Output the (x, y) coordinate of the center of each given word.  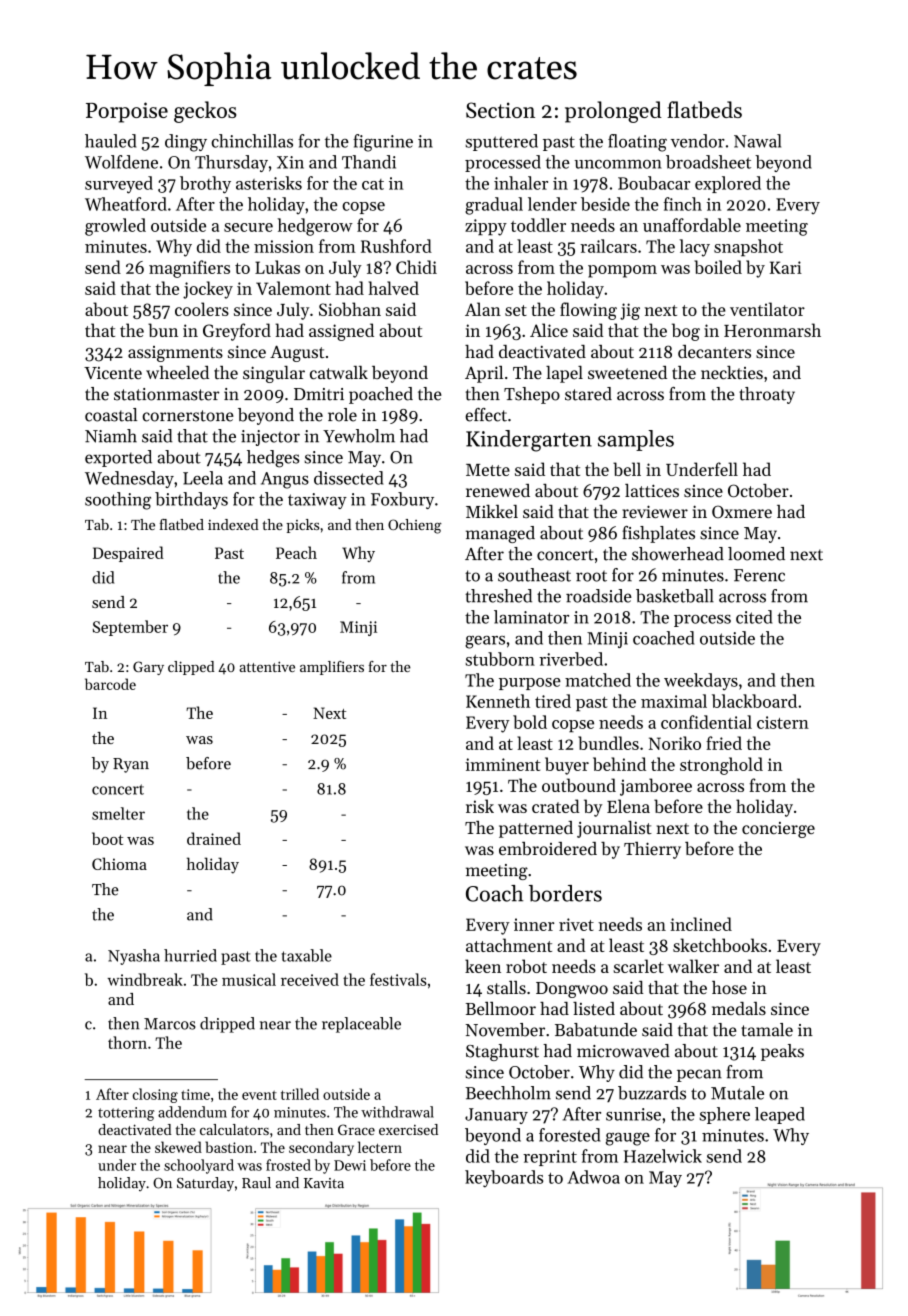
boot (107, 838)
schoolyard (199, 1166)
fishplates (658, 534)
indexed (233, 524)
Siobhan (350, 309)
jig (630, 311)
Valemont (293, 288)
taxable (307, 955)
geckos (205, 112)
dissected (348, 478)
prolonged (613, 112)
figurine (383, 143)
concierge (778, 830)
